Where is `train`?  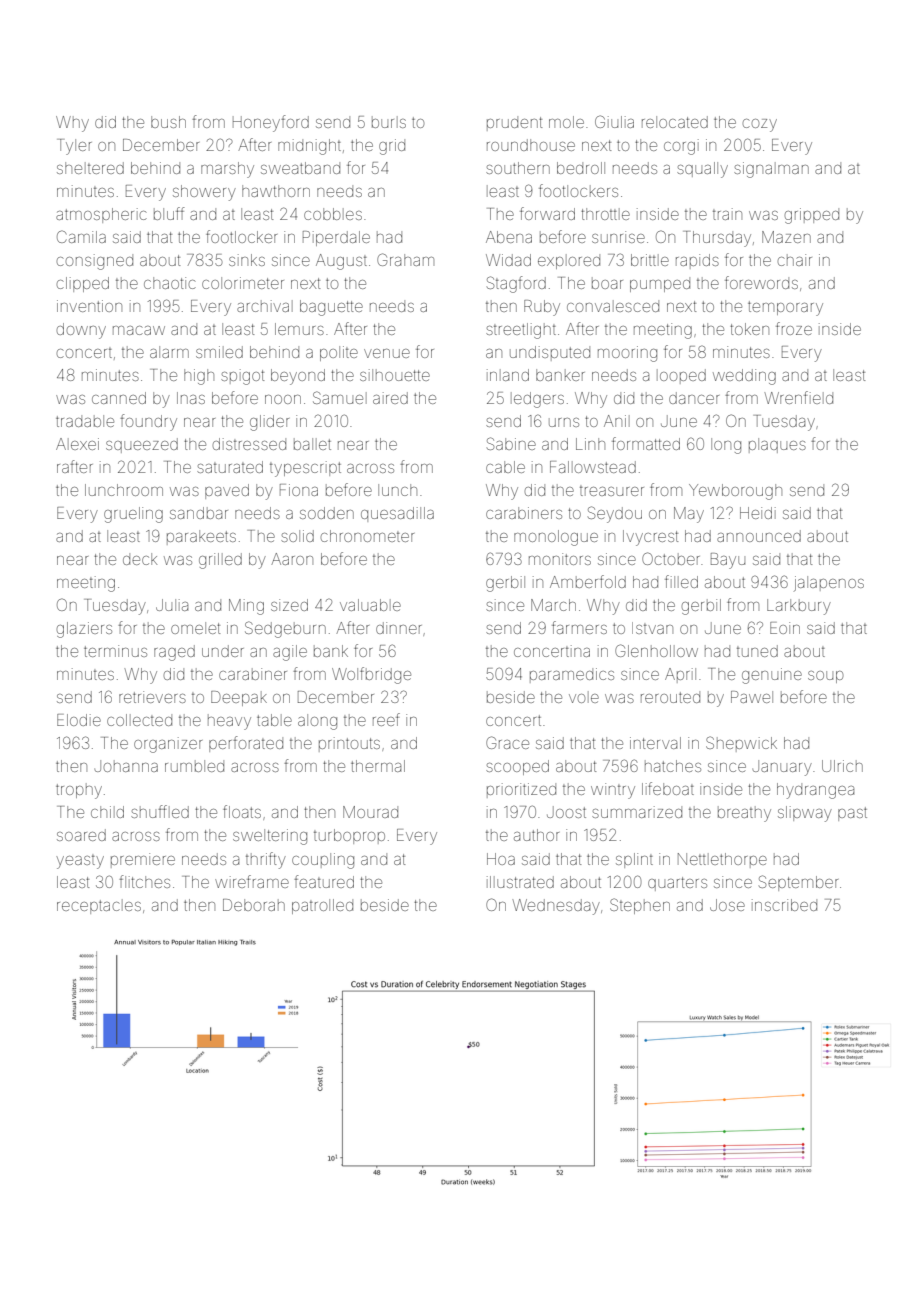 train is located at coordinates (727, 214).
